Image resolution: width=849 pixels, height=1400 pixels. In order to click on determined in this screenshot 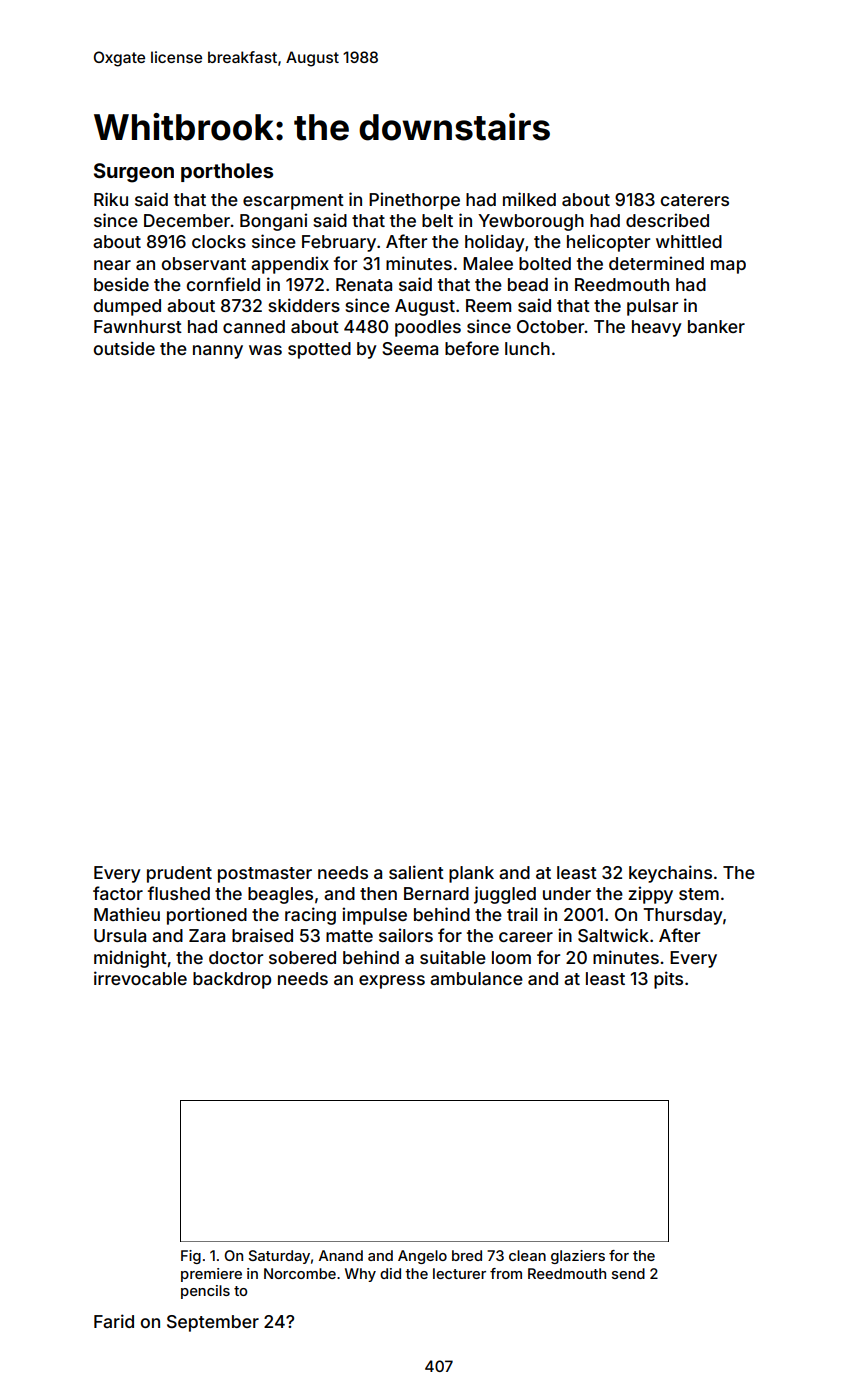, I will do `click(656, 263)`.
